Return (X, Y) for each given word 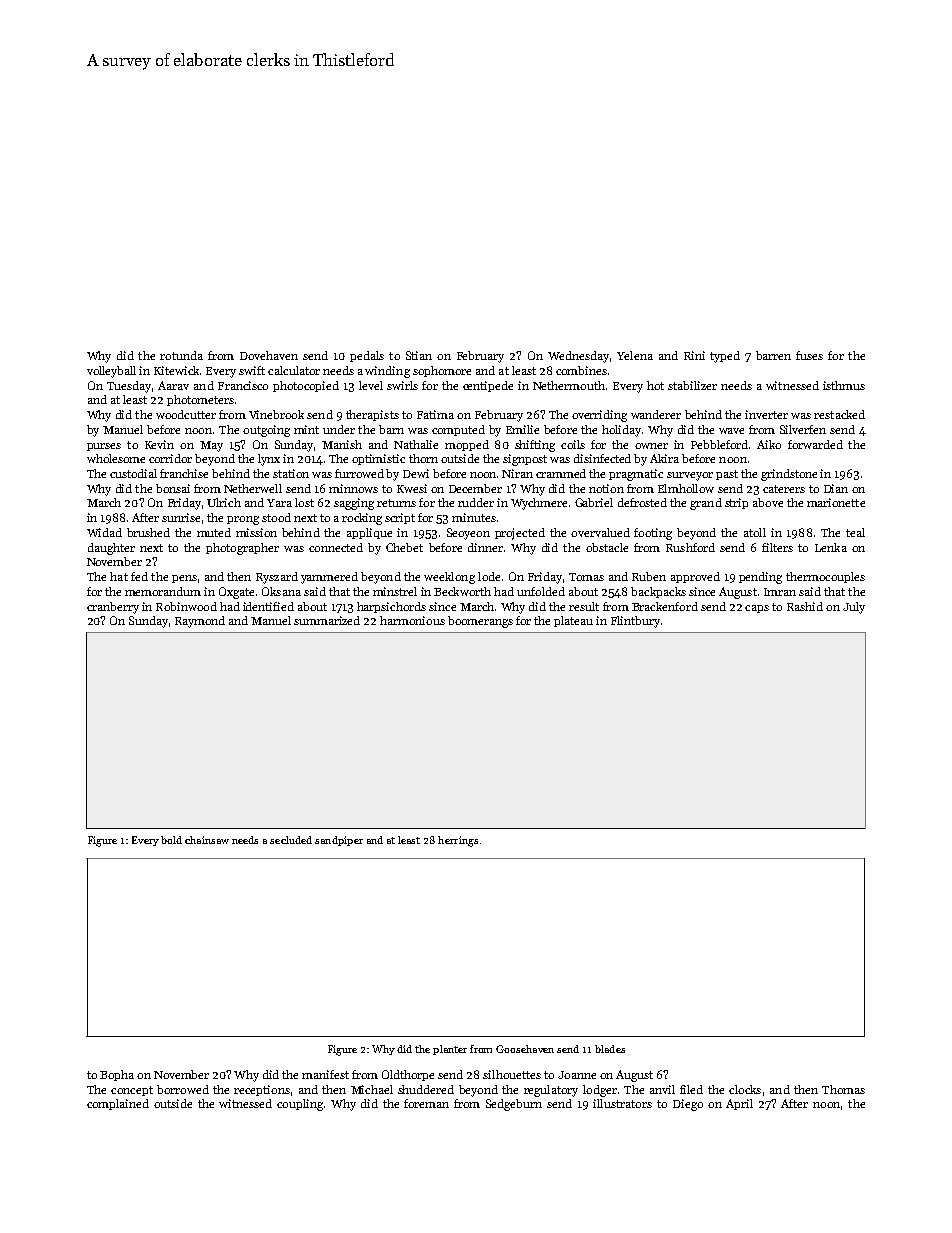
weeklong (449, 578)
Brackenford (665, 606)
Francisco (243, 385)
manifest (325, 1074)
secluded (291, 840)
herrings (458, 841)
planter (450, 1050)
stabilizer (692, 385)
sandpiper (339, 841)
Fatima (435, 414)
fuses (809, 355)
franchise (184, 473)
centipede (488, 386)
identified (268, 606)
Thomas (843, 1089)
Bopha (117, 1075)
